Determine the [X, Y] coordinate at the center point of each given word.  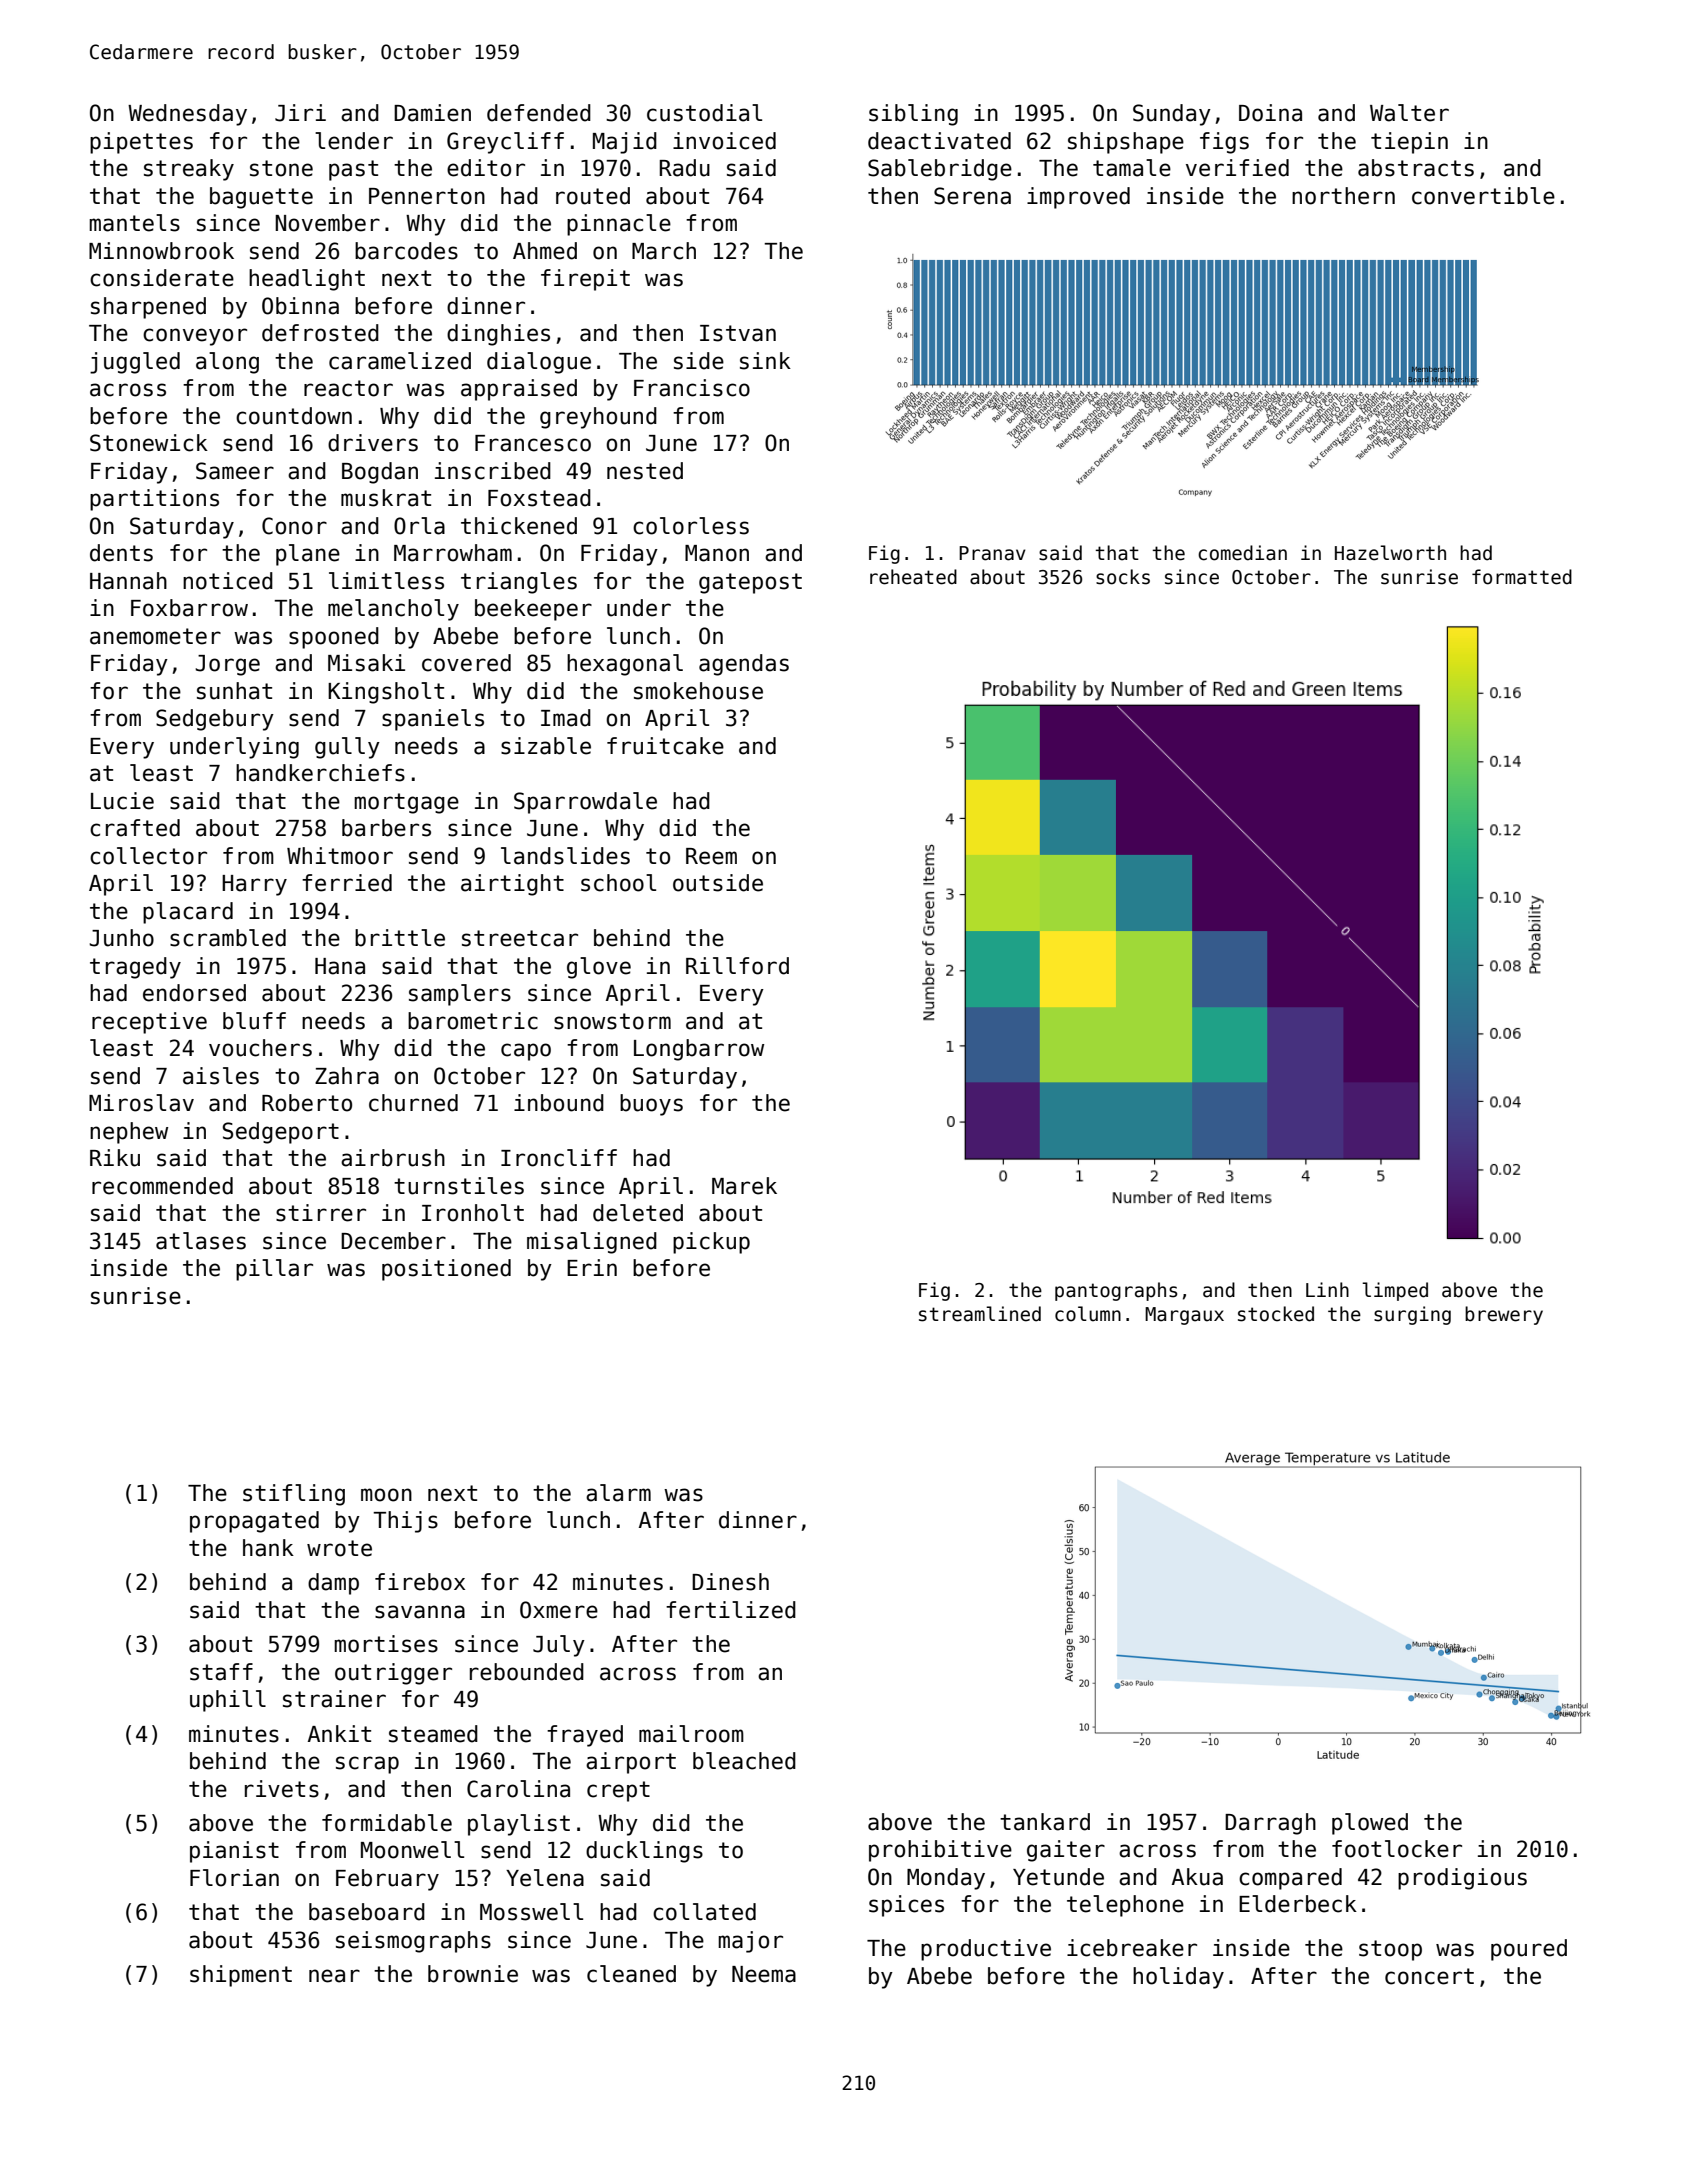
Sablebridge [940, 170]
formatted [1522, 577]
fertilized [731, 1610]
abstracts [1416, 168]
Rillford [737, 966]
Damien [432, 113]
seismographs [413, 1942]
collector [148, 856]
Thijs [405, 1522]
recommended [162, 1186]
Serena [972, 196]
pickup [711, 1243]
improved [1078, 198]
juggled [135, 363]
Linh [1327, 1289]
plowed [1370, 1824]
